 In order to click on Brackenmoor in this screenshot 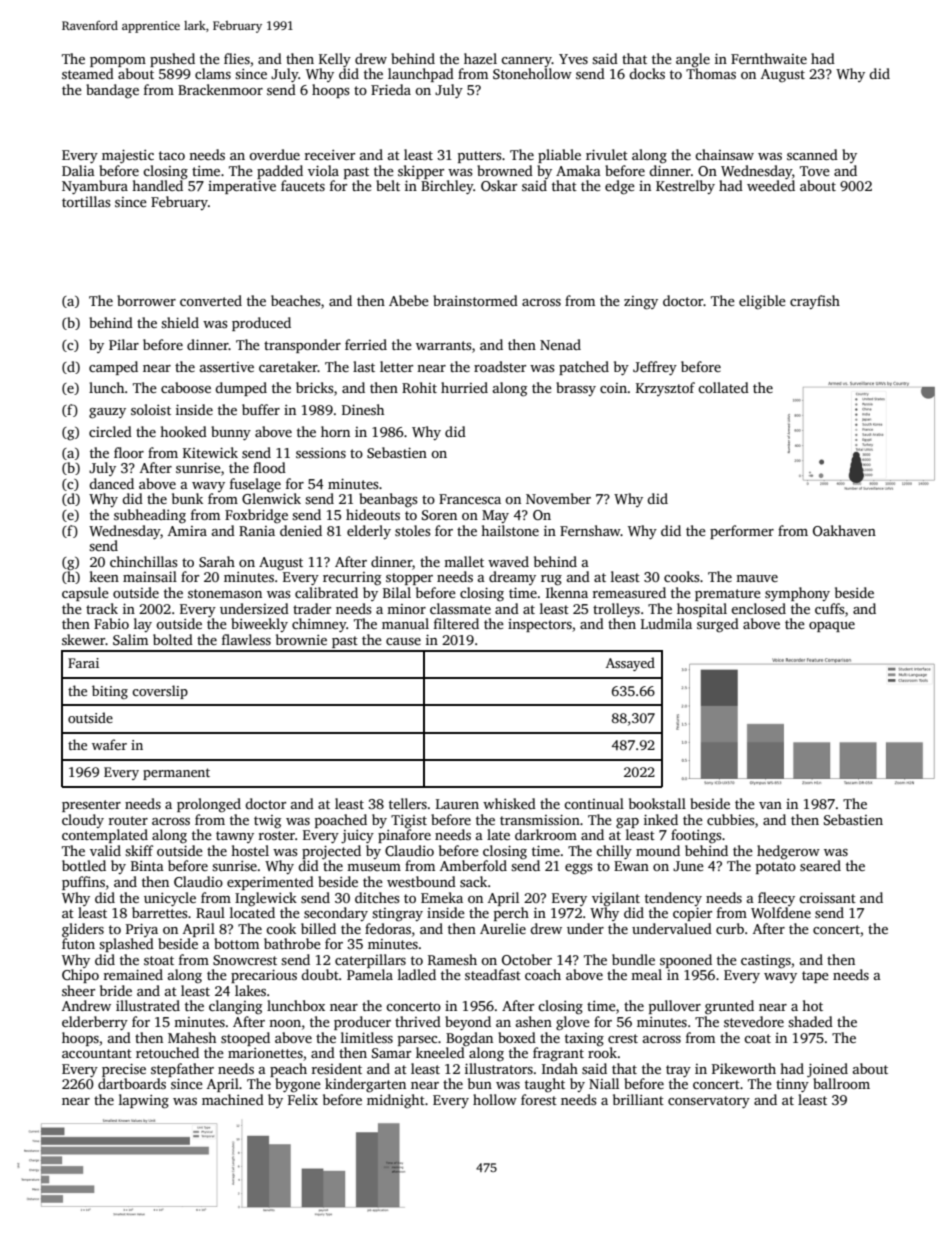, I will do `click(220, 89)`.
